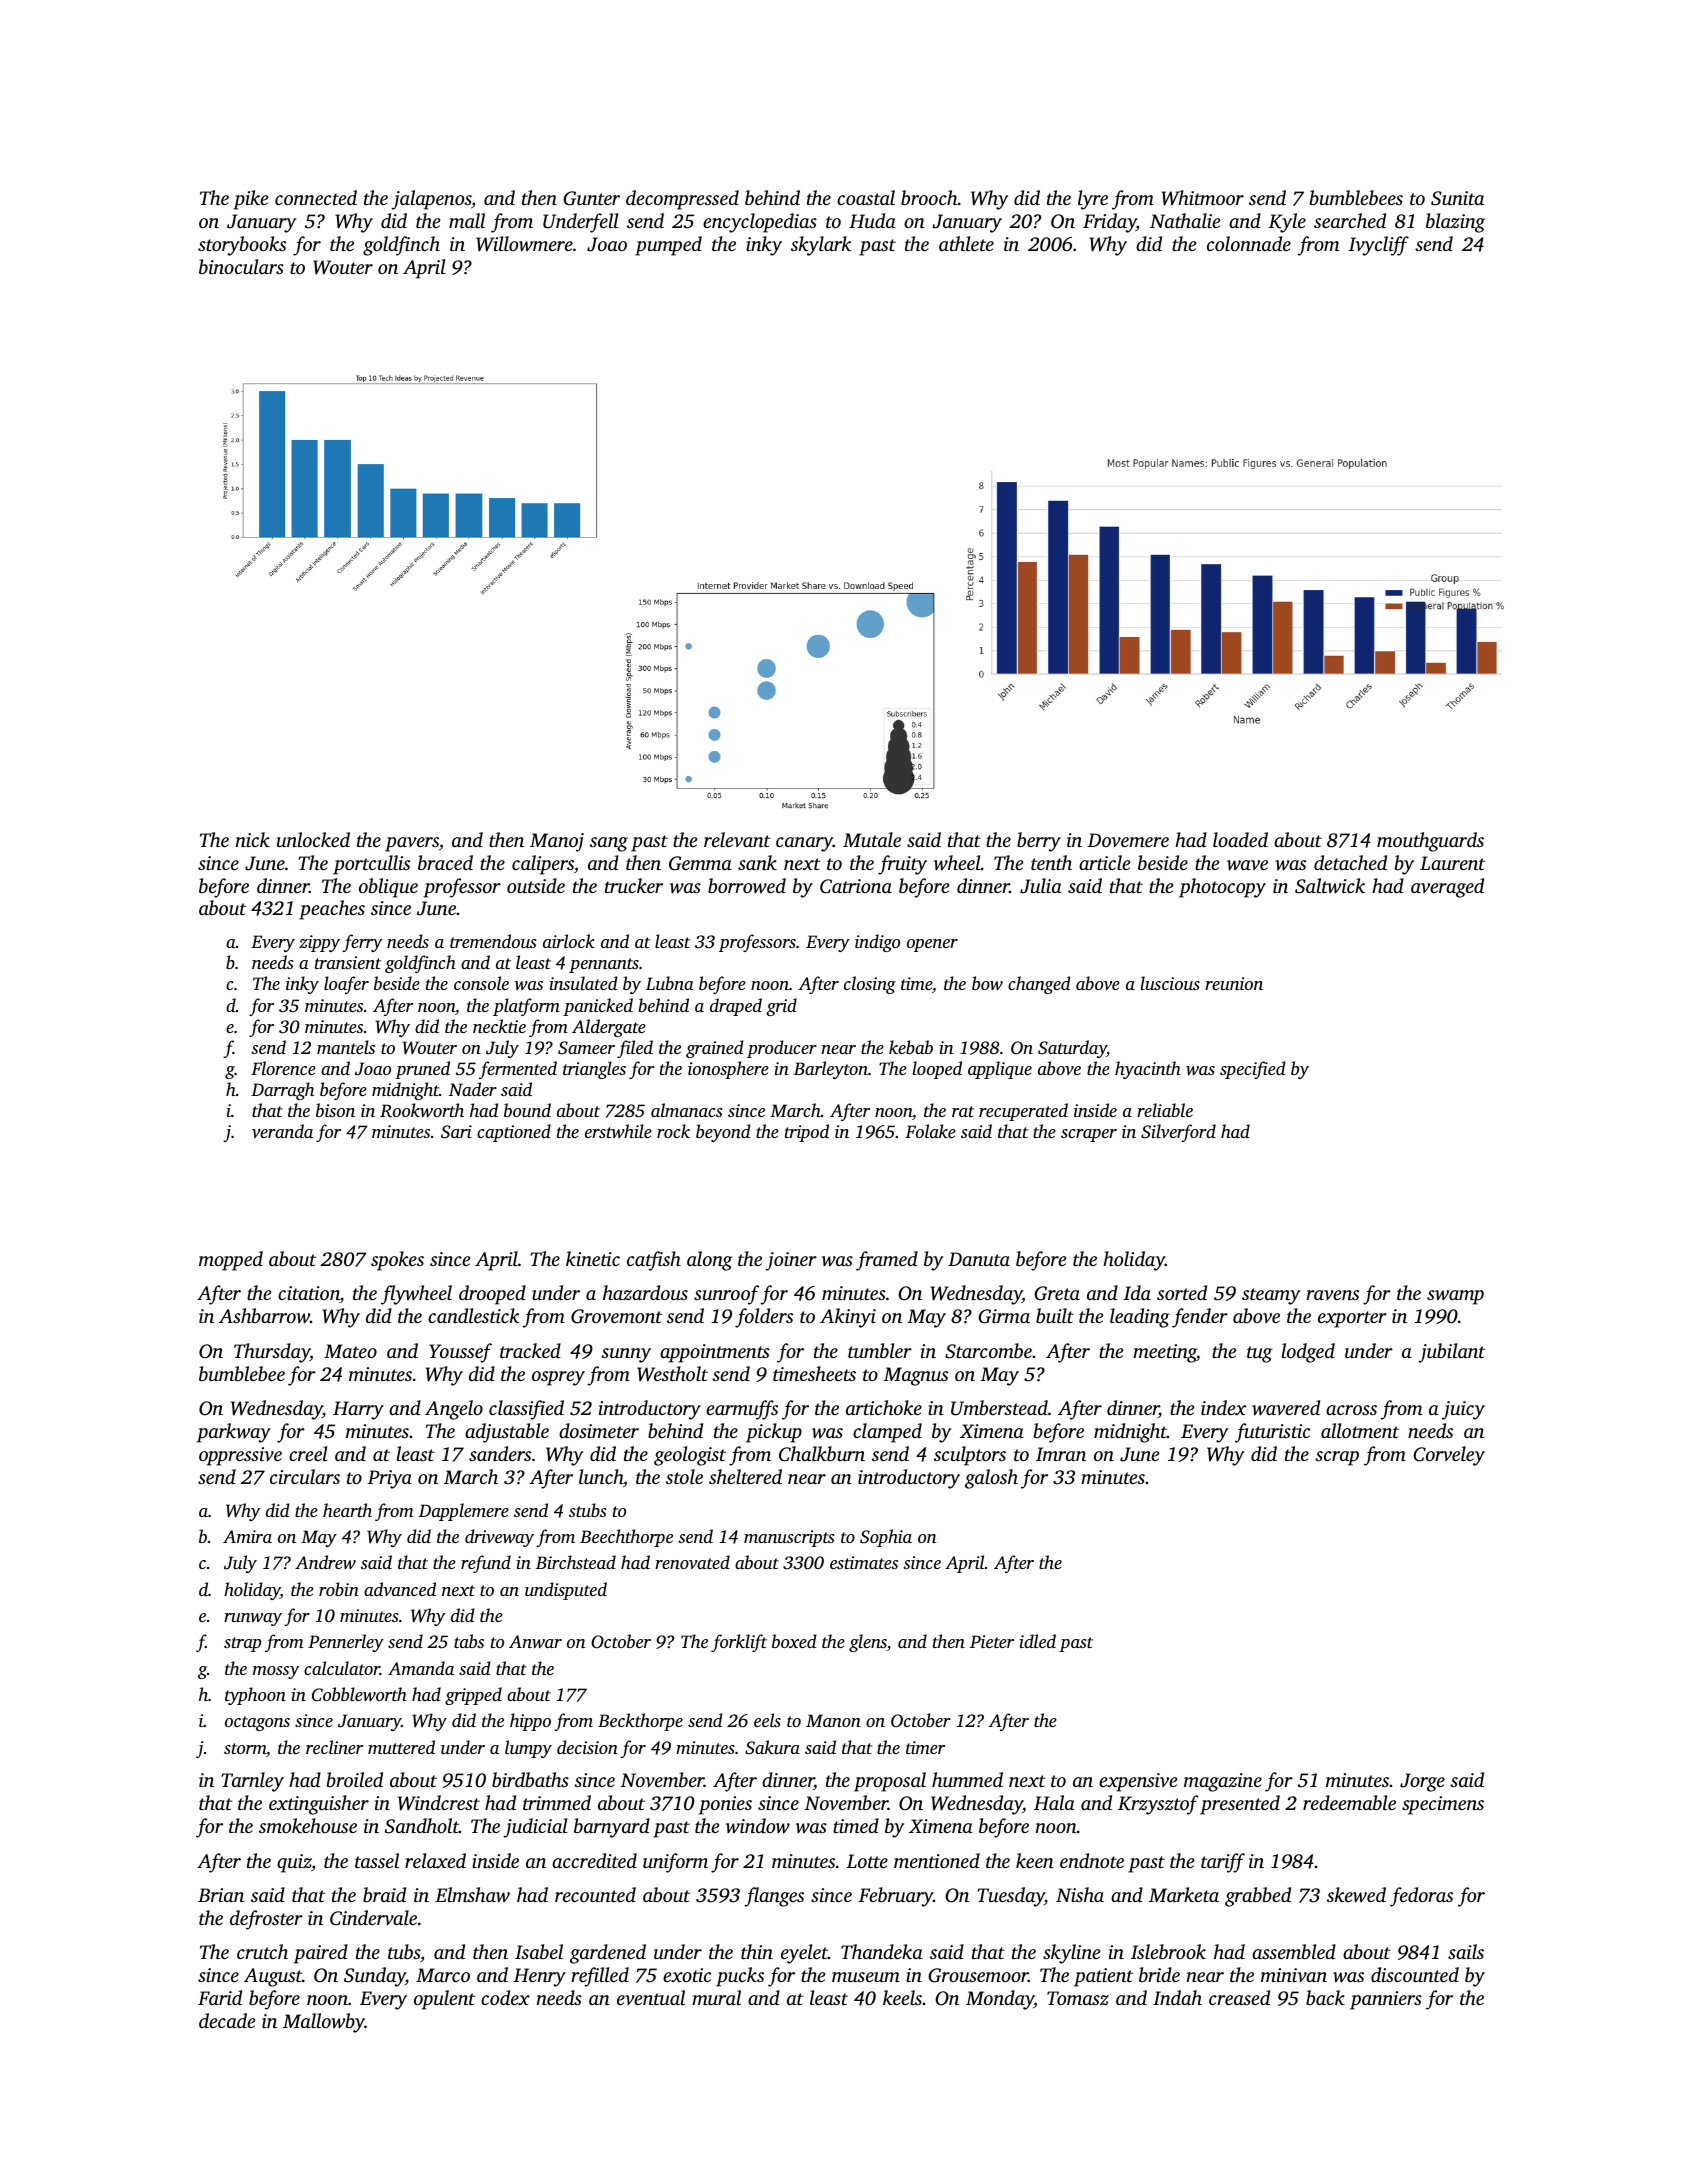  I want to click on pumped, so click(668, 246).
